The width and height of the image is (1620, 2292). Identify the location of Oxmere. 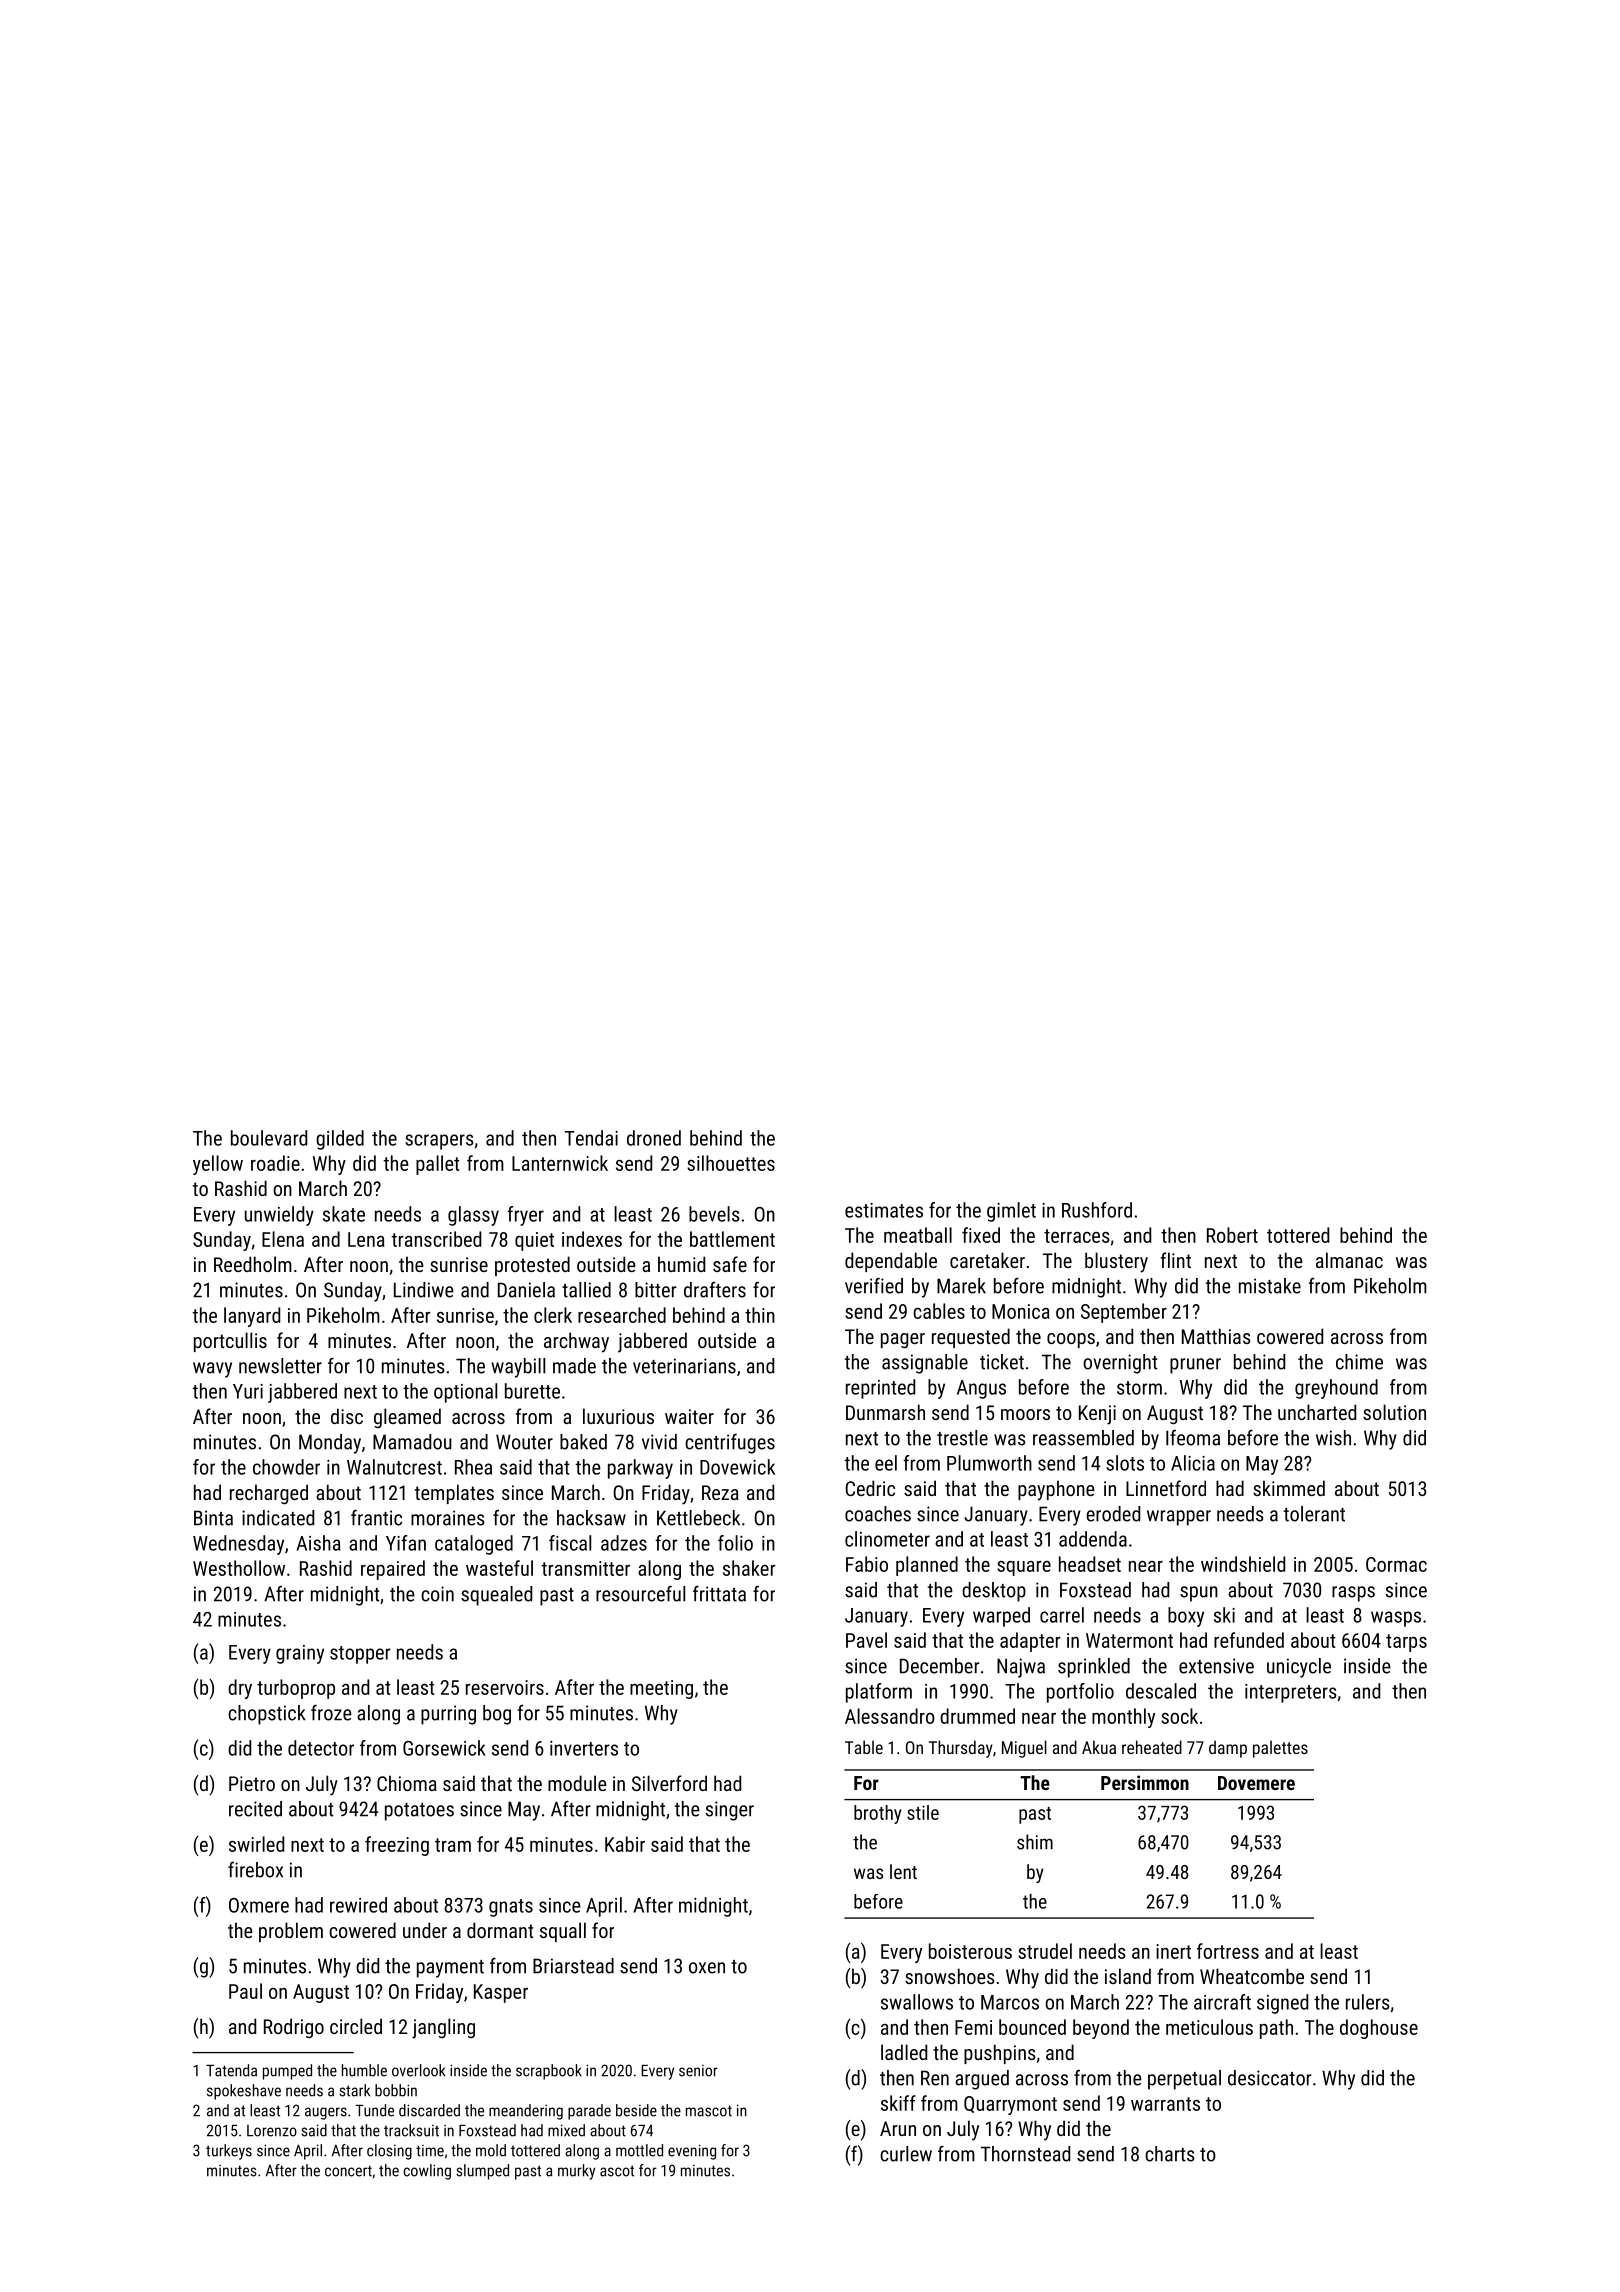
(259, 1905).
